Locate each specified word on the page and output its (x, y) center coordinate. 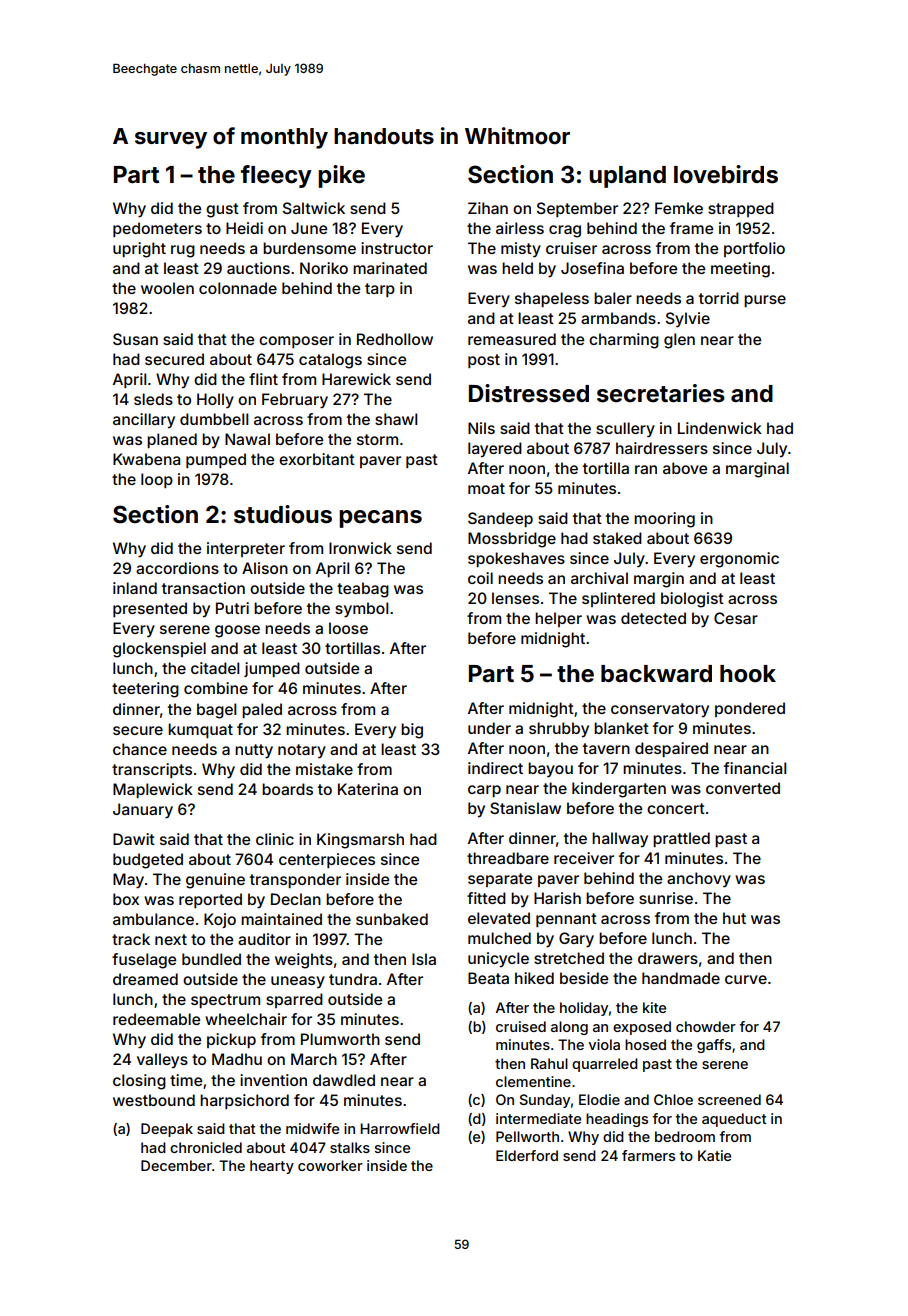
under (489, 728)
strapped (741, 209)
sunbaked (392, 919)
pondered (750, 709)
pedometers (157, 229)
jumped (272, 669)
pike (341, 176)
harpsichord (244, 1101)
